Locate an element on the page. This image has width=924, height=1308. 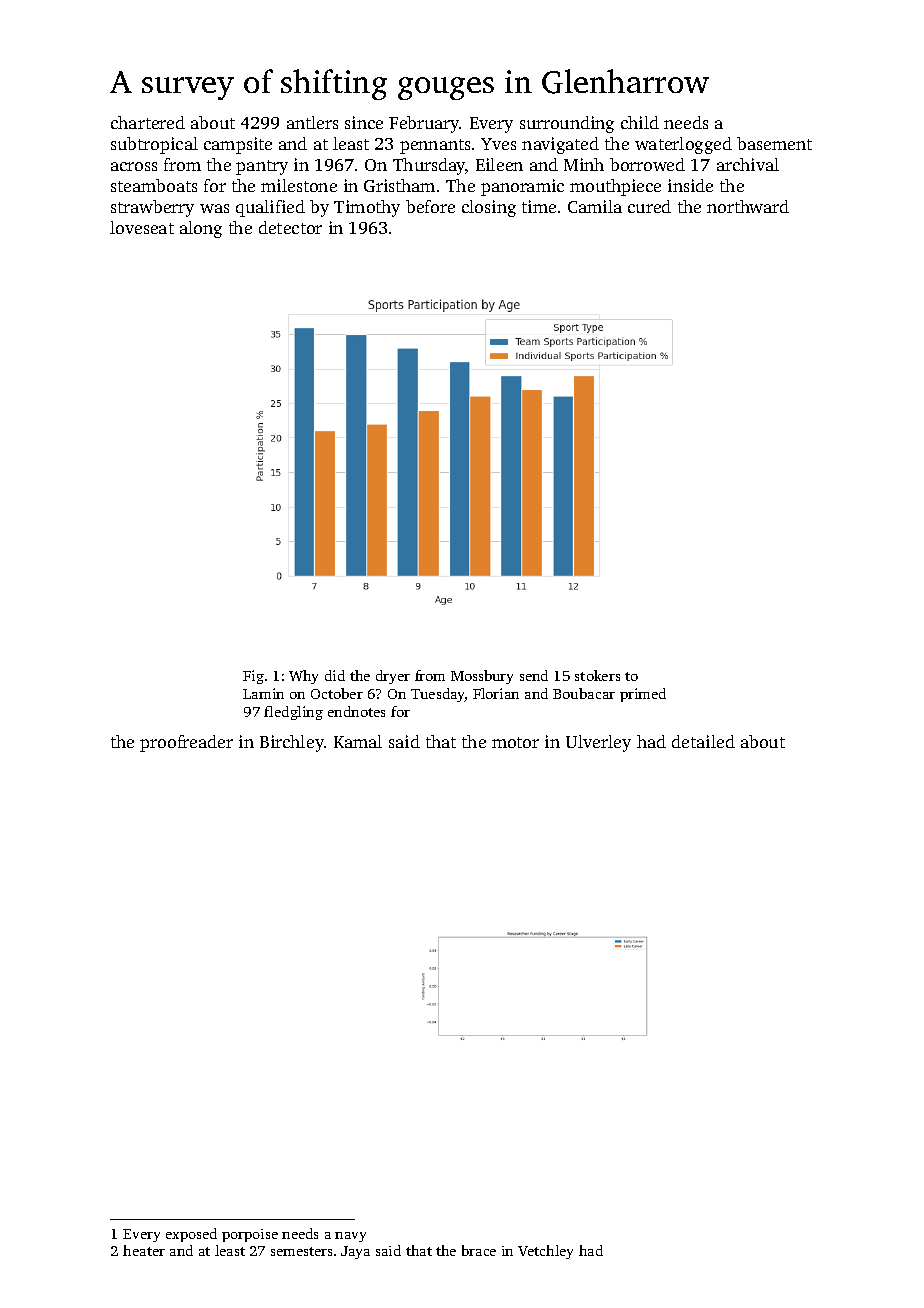
Why is located at coordinates (303, 677).
